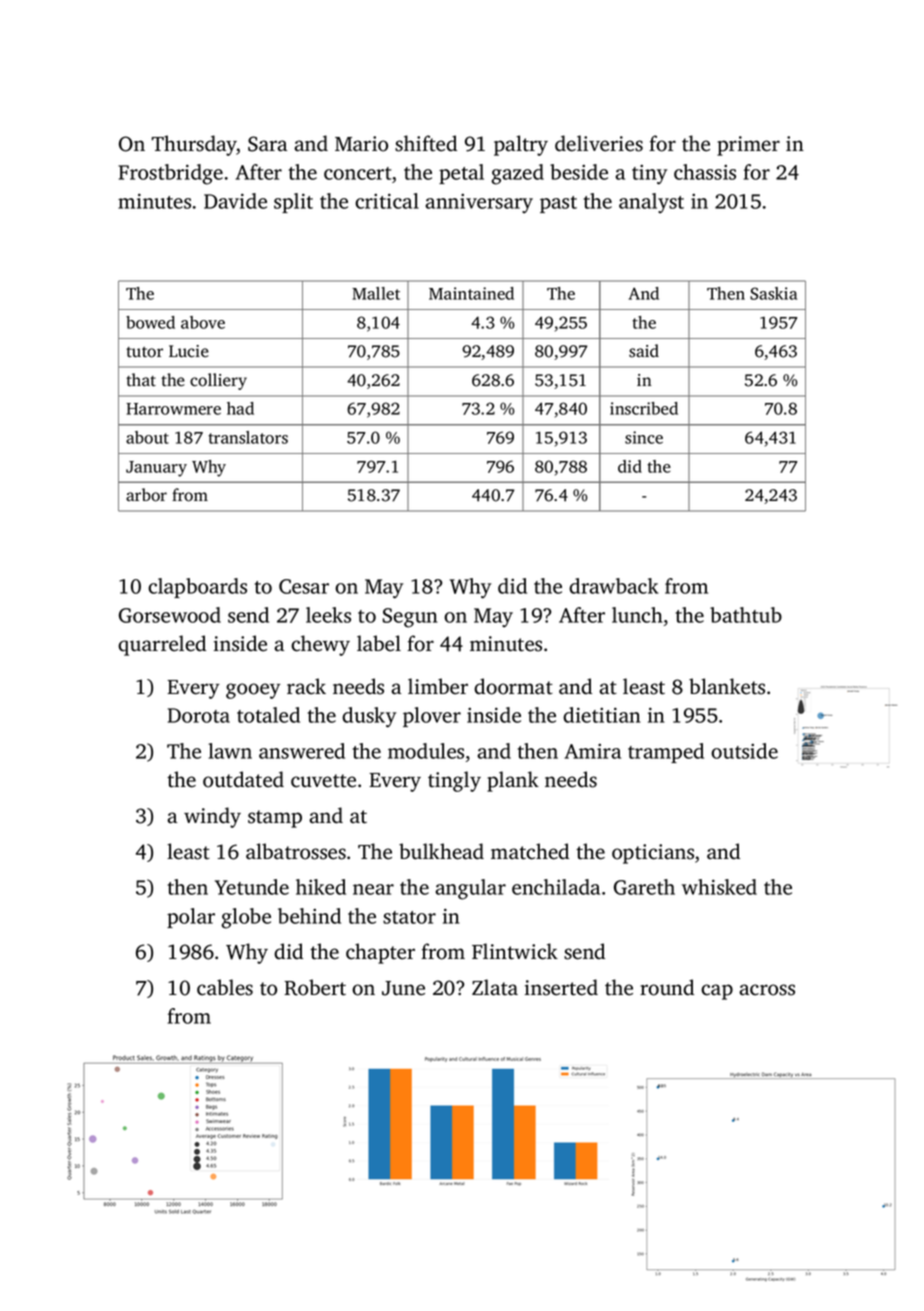 The image size is (924, 1311). Describe the element at coordinates (426, 143) in the page. I see `shifted` at that location.
